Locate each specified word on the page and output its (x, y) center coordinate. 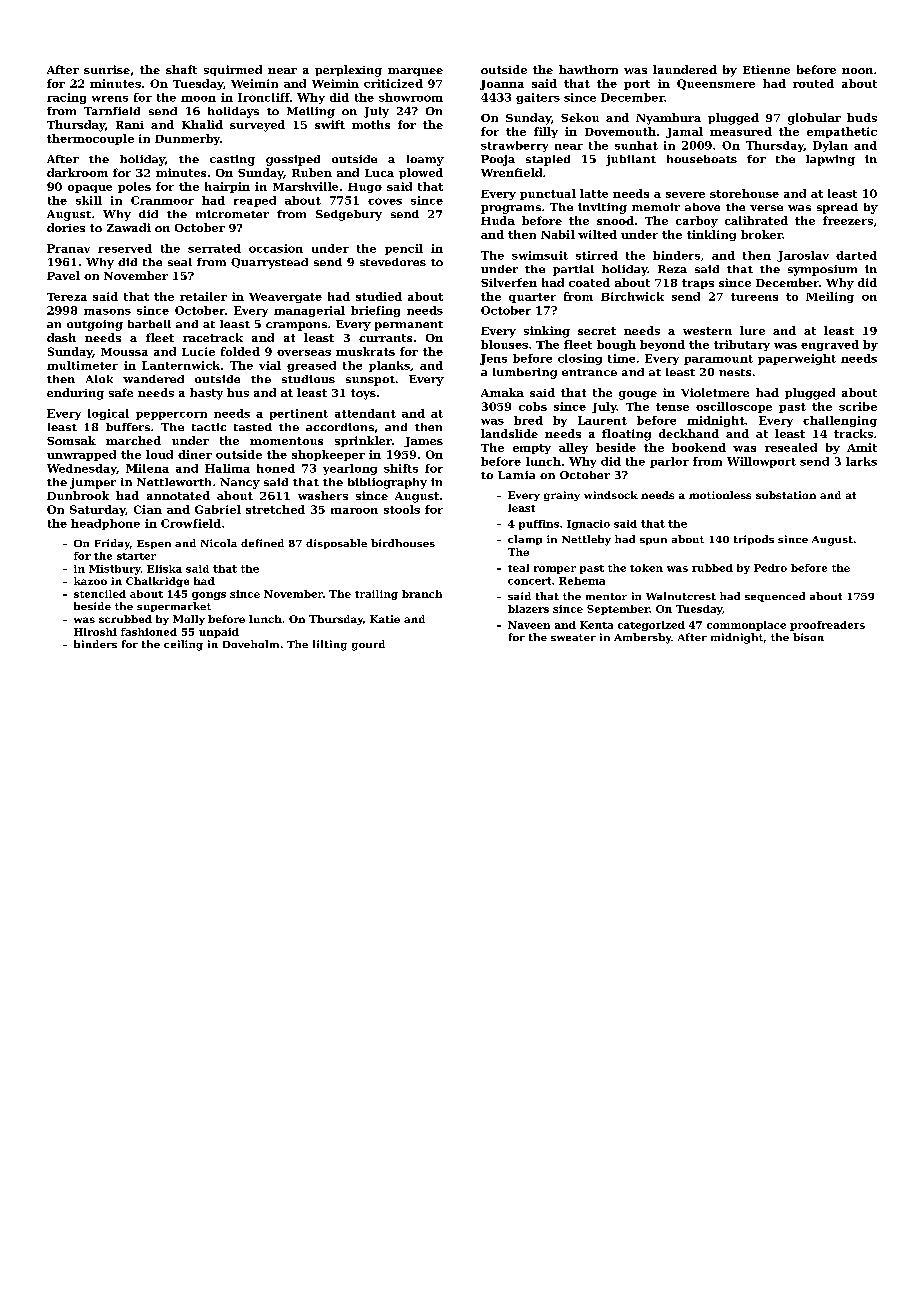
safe (121, 392)
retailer (203, 296)
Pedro (770, 568)
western (707, 331)
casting (232, 160)
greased (311, 366)
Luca (379, 173)
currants (385, 338)
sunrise (107, 69)
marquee (415, 72)
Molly (189, 620)
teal (518, 568)
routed (813, 83)
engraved (830, 345)
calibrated (756, 220)
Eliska (164, 569)
